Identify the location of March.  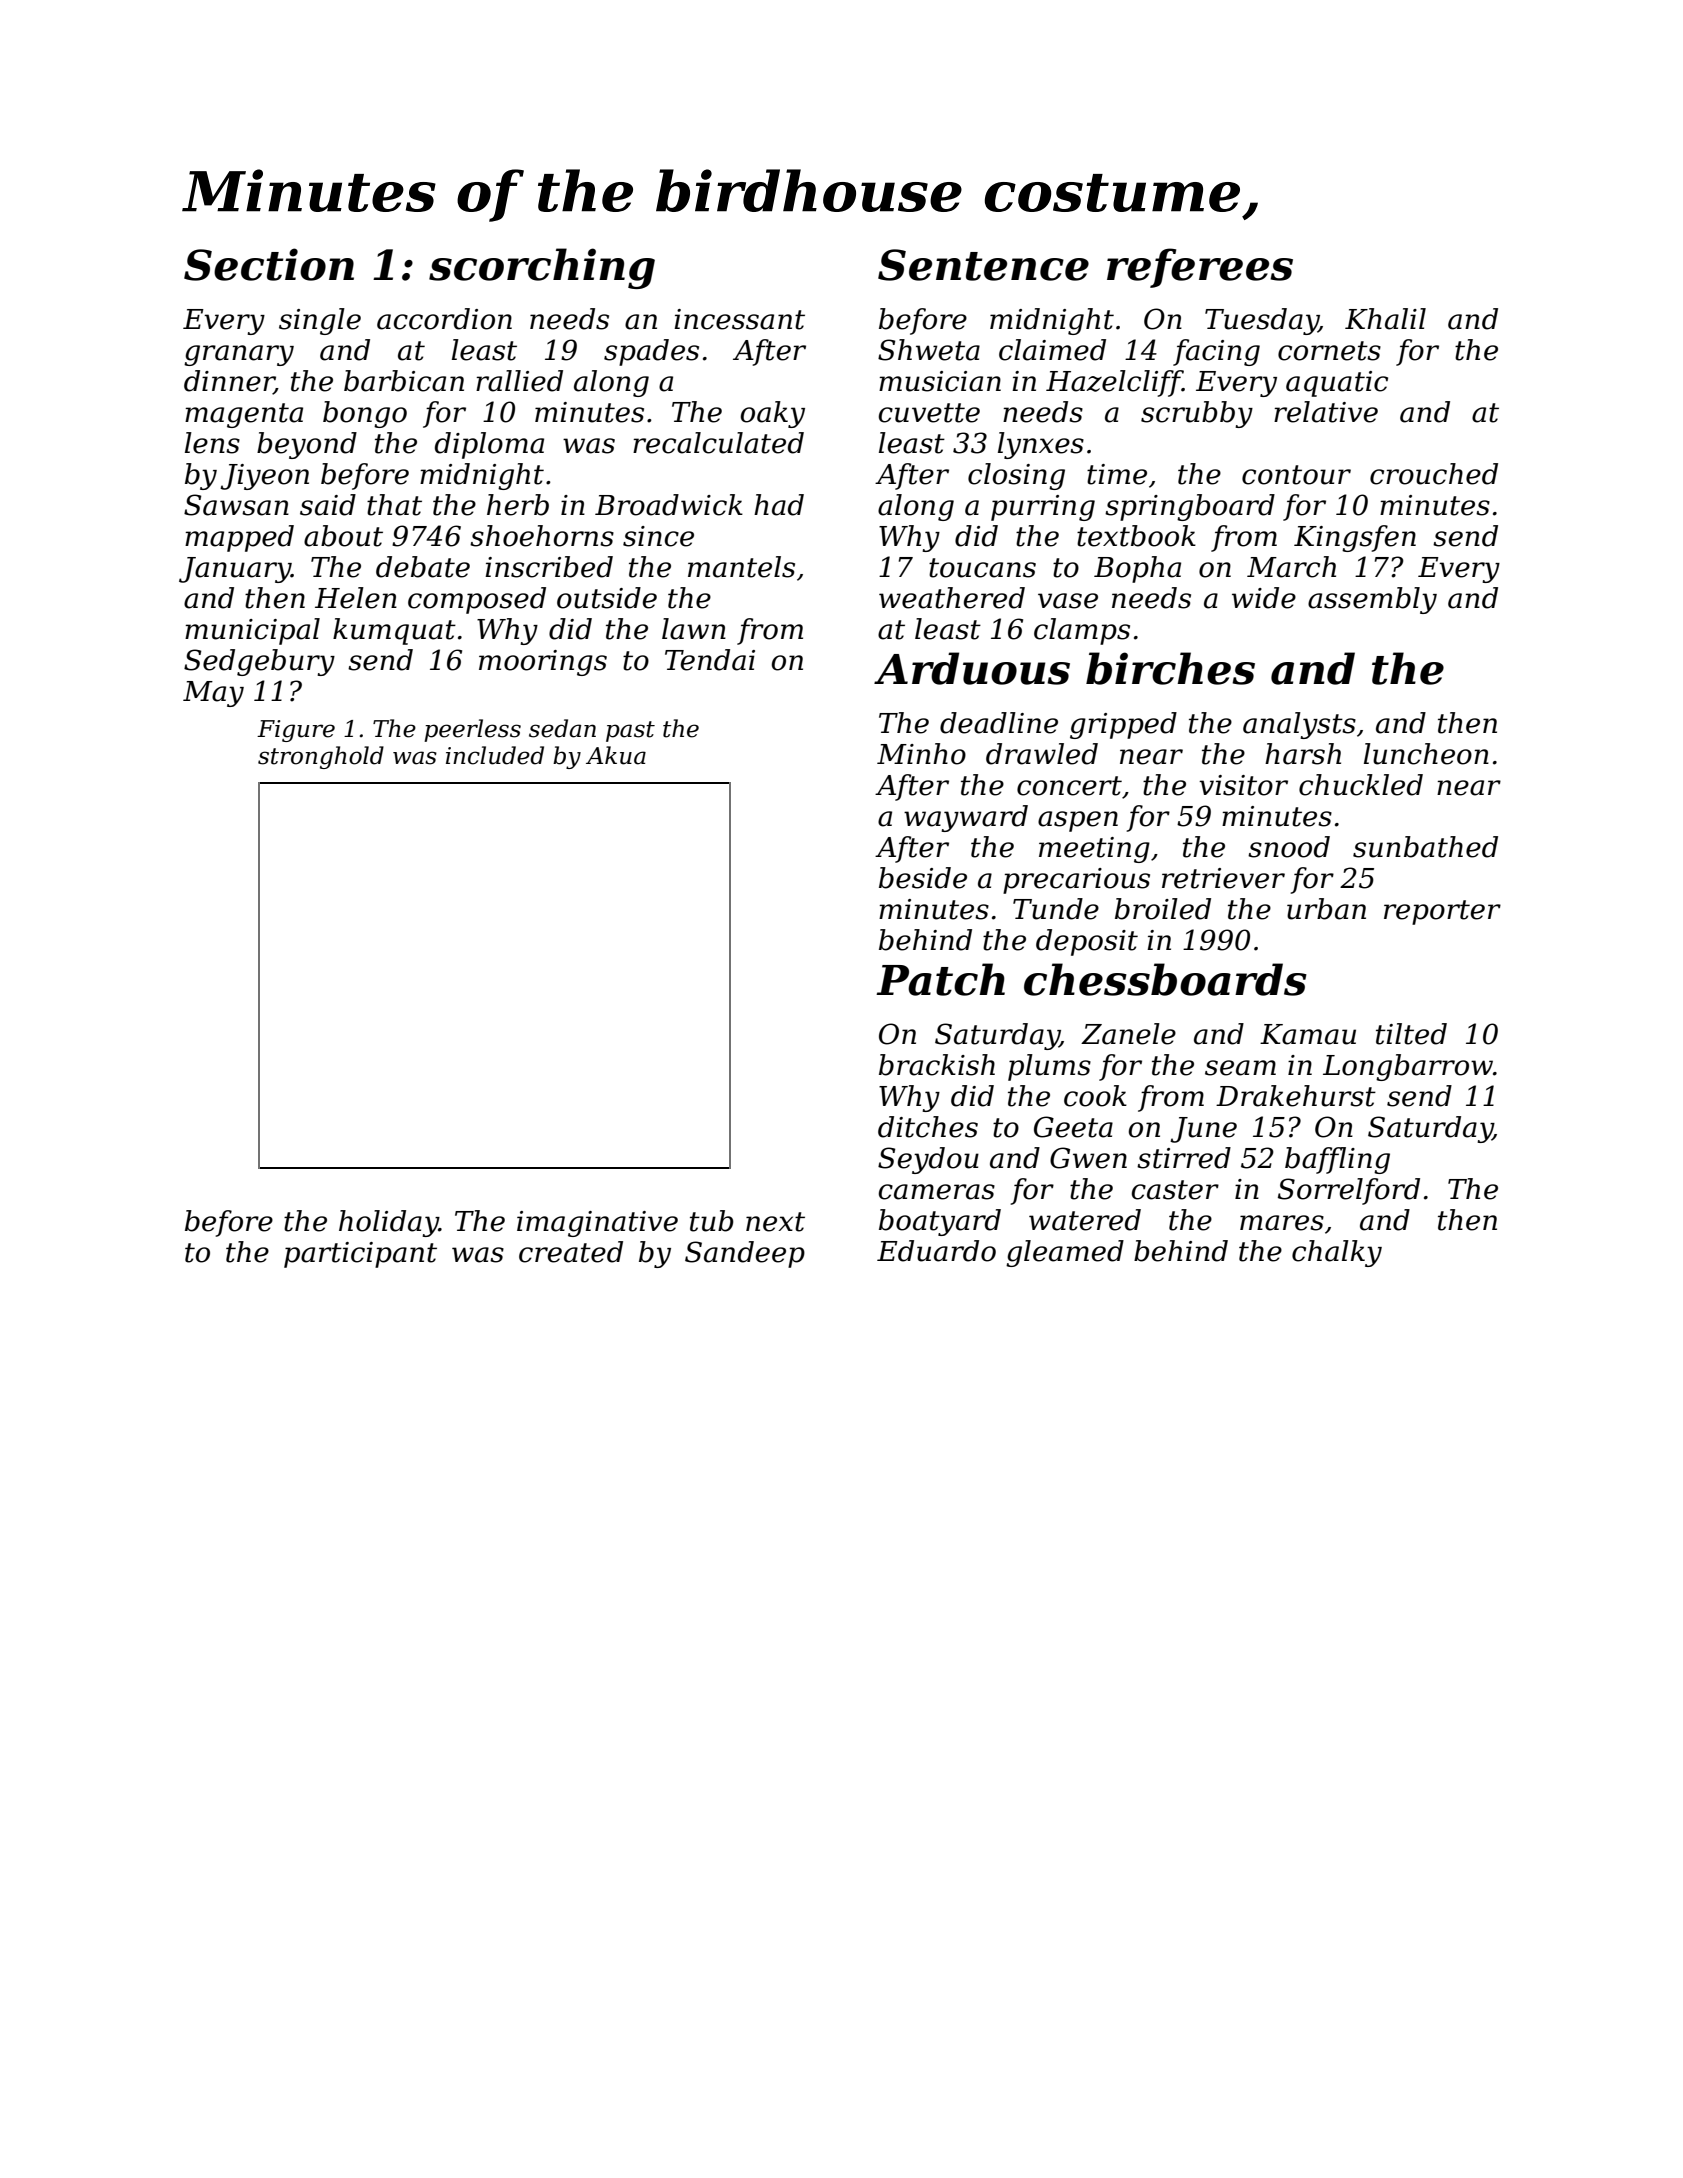
(1291, 567).
